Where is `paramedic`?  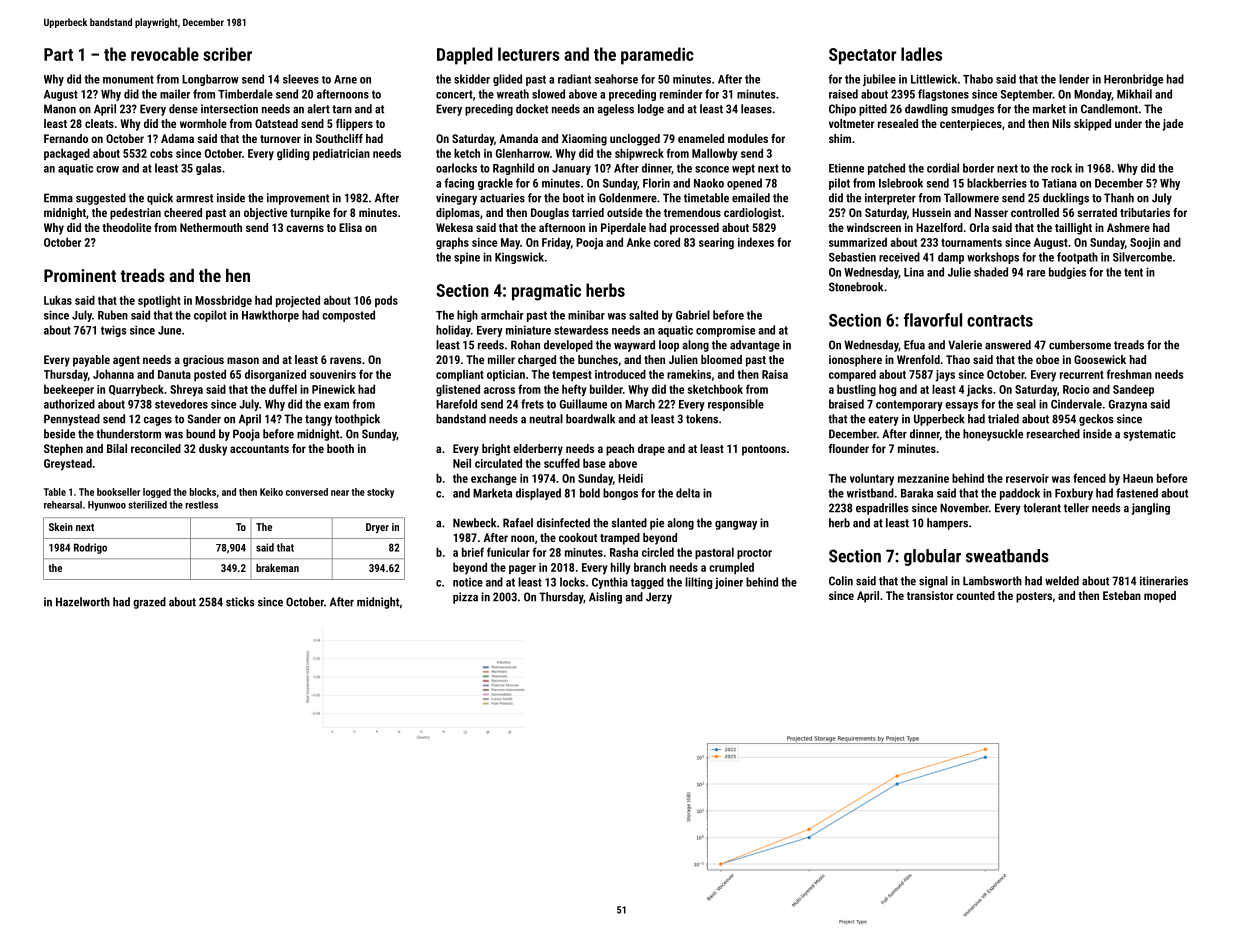 paramedic is located at coordinates (657, 56).
